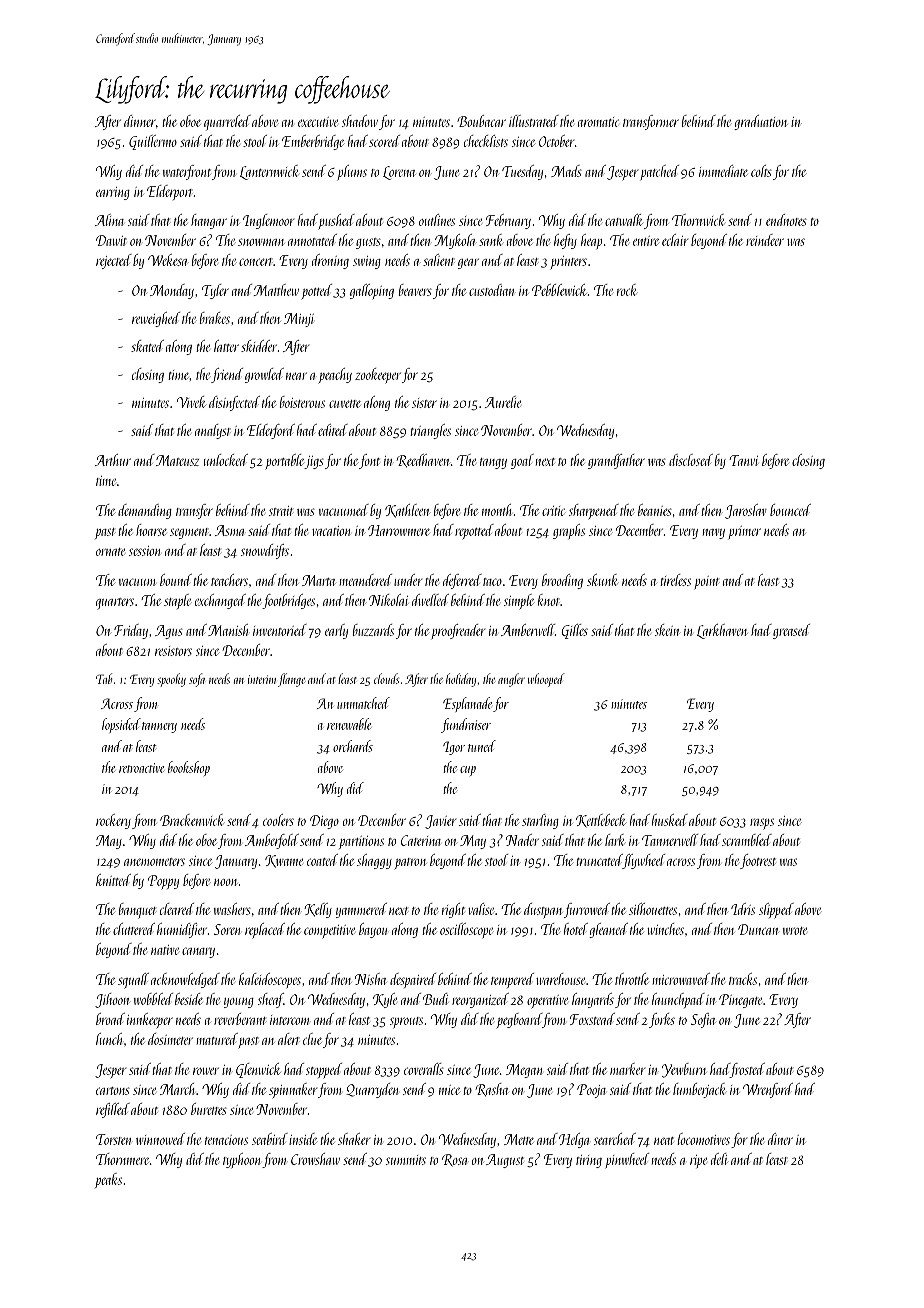 Image resolution: width=924 pixels, height=1308 pixels. Describe the element at coordinates (170, 1039) in the image. I see `dosimeter` at that location.
